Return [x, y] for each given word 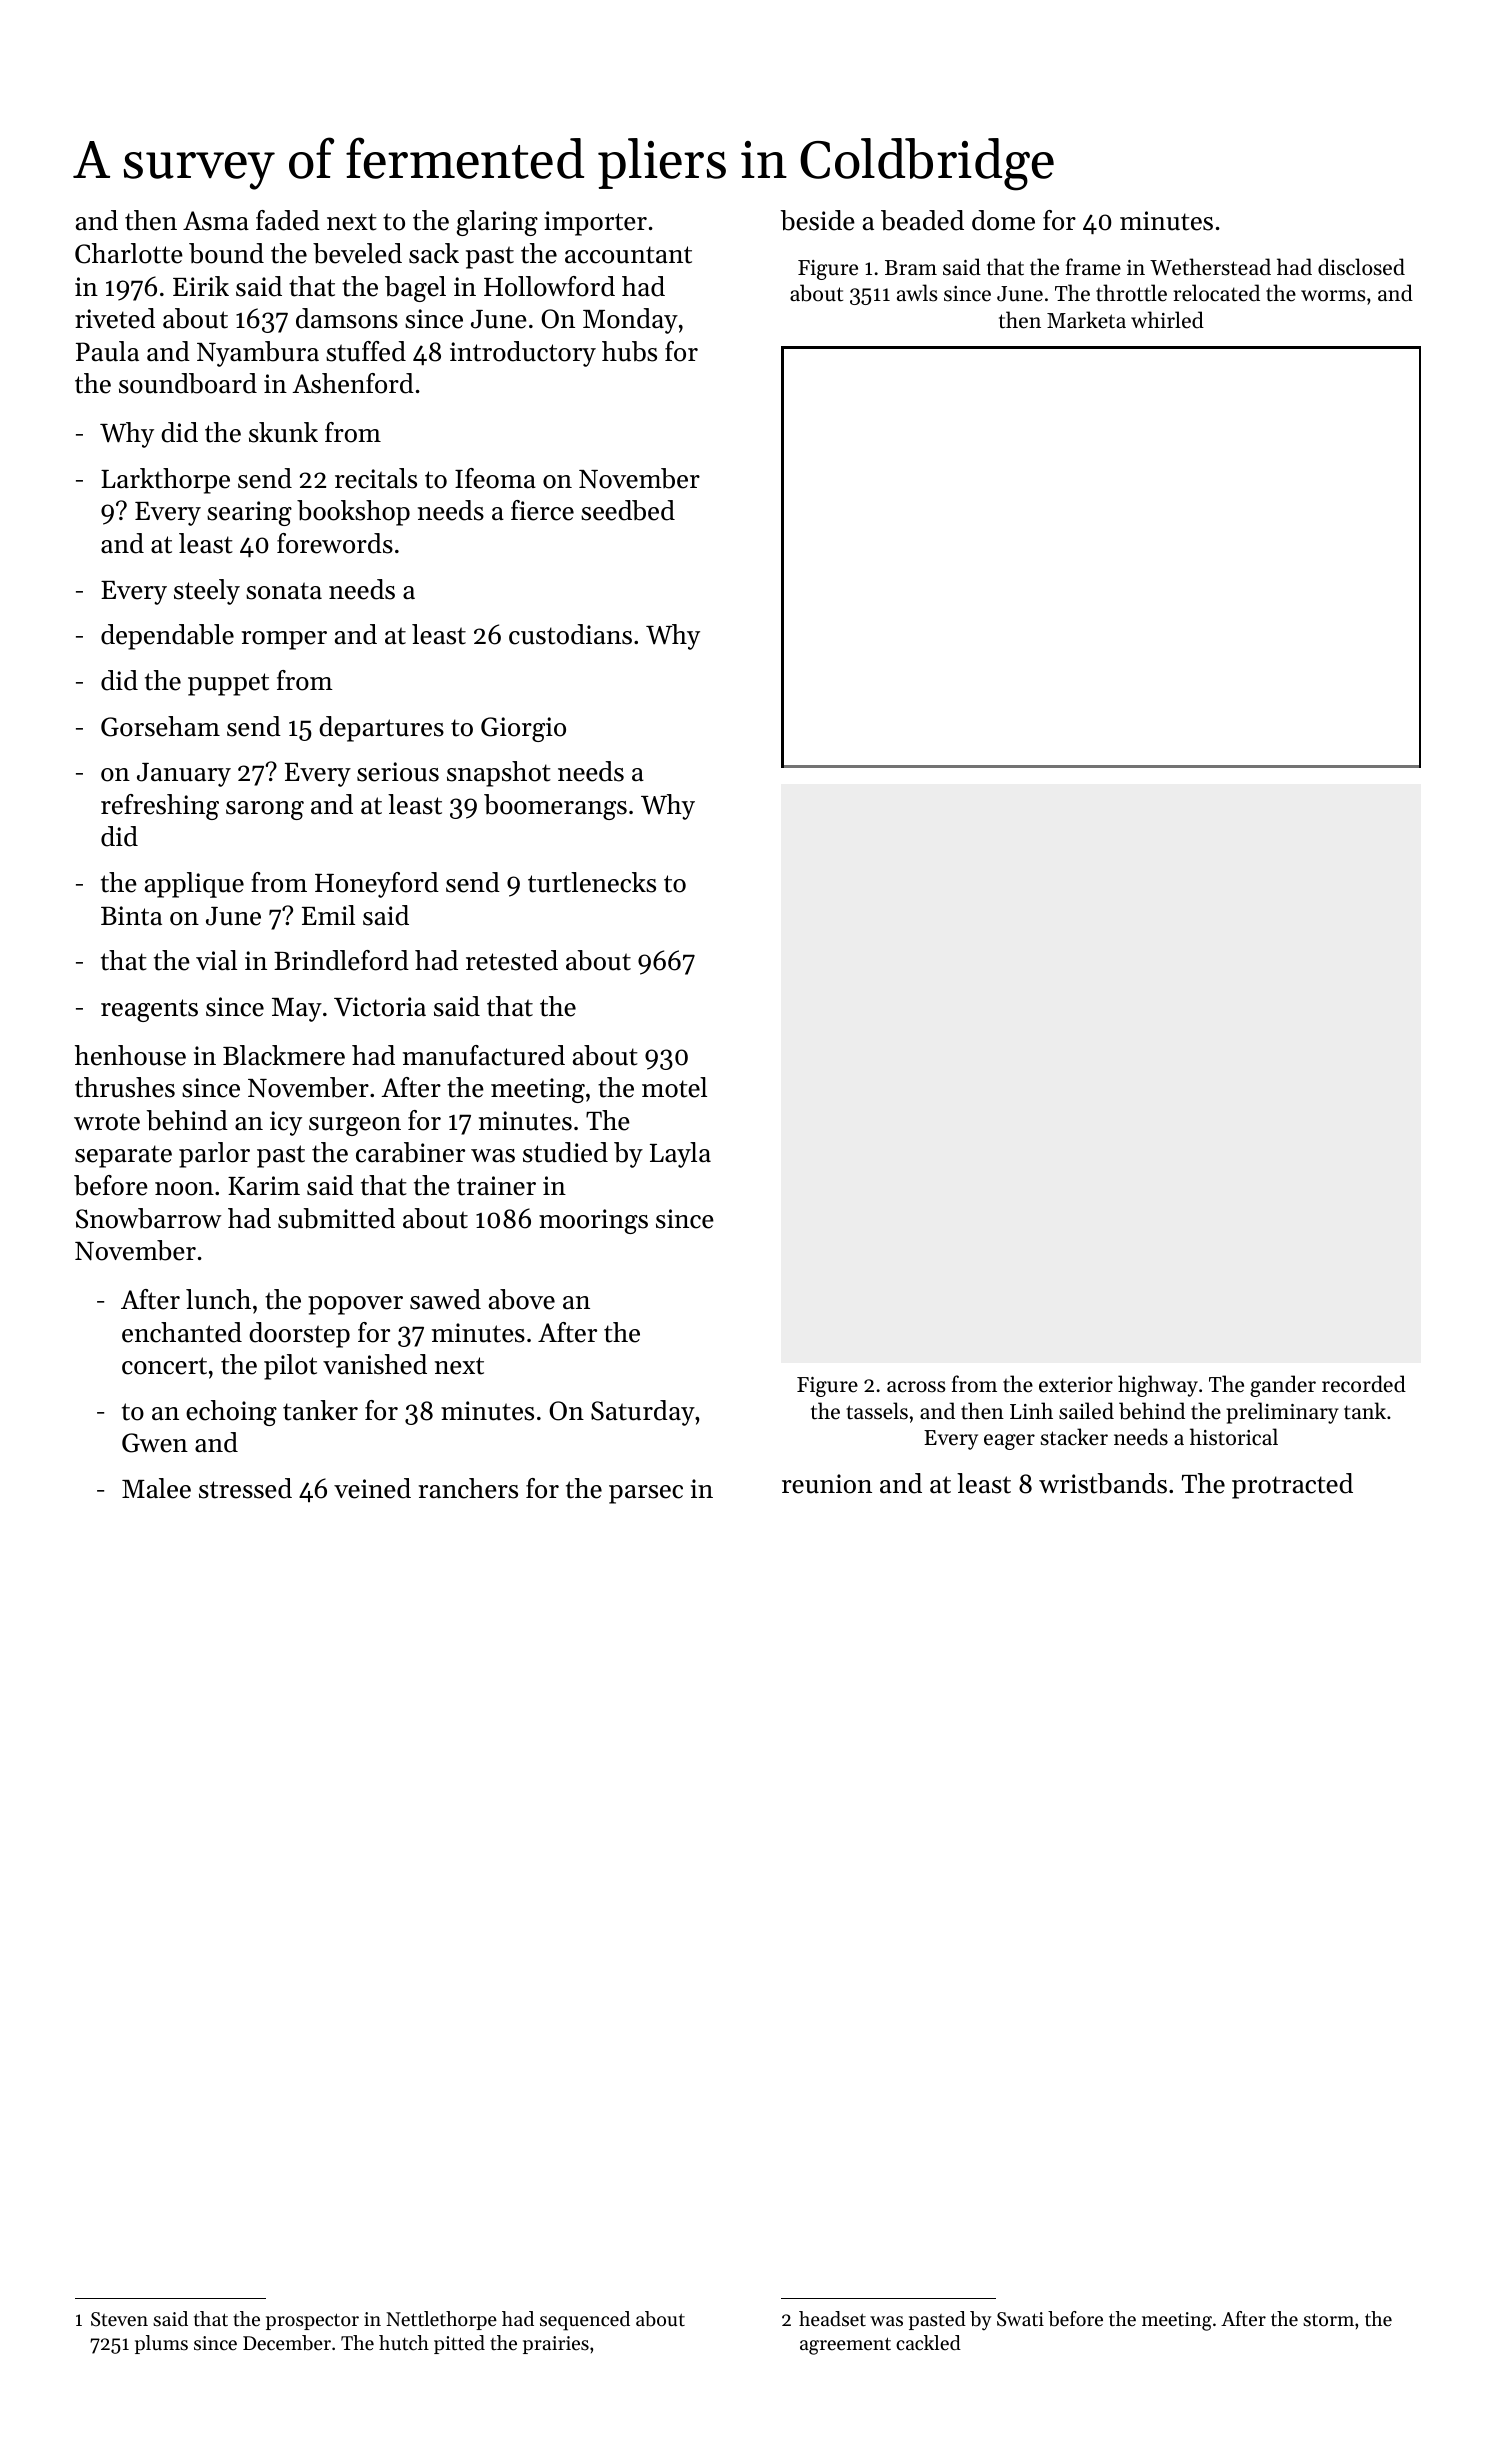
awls [917, 293]
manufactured [484, 1055]
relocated [1216, 293]
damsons [347, 318]
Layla [680, 1155]
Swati [1020, 2319]
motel [674, 1087]
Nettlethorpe [441, 2320]
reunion [827, 1484]
